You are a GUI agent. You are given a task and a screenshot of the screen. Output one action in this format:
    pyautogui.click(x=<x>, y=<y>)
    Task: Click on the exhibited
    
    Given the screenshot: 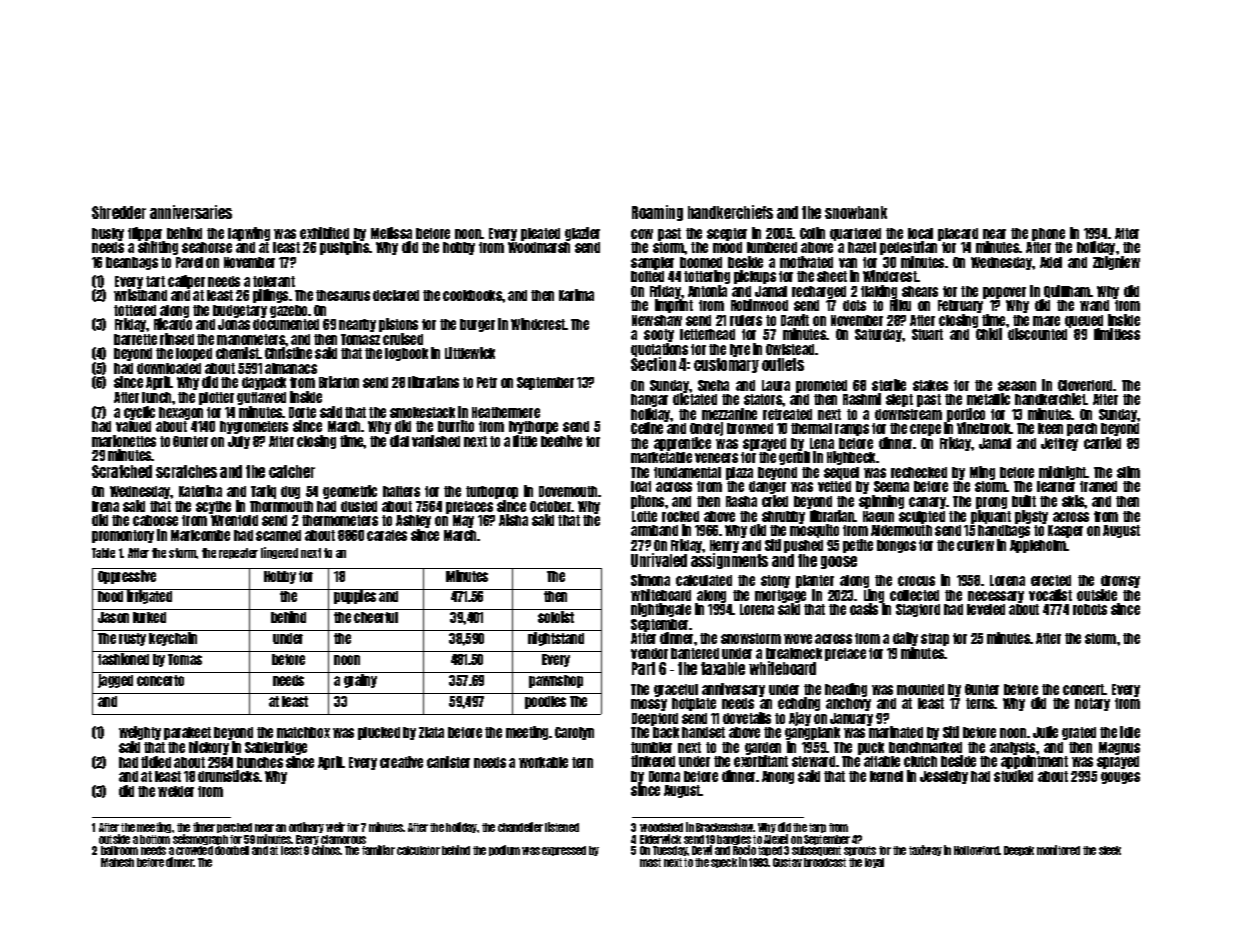 What is the action you would take?
    pyautogui.click(x=324, y=233)
